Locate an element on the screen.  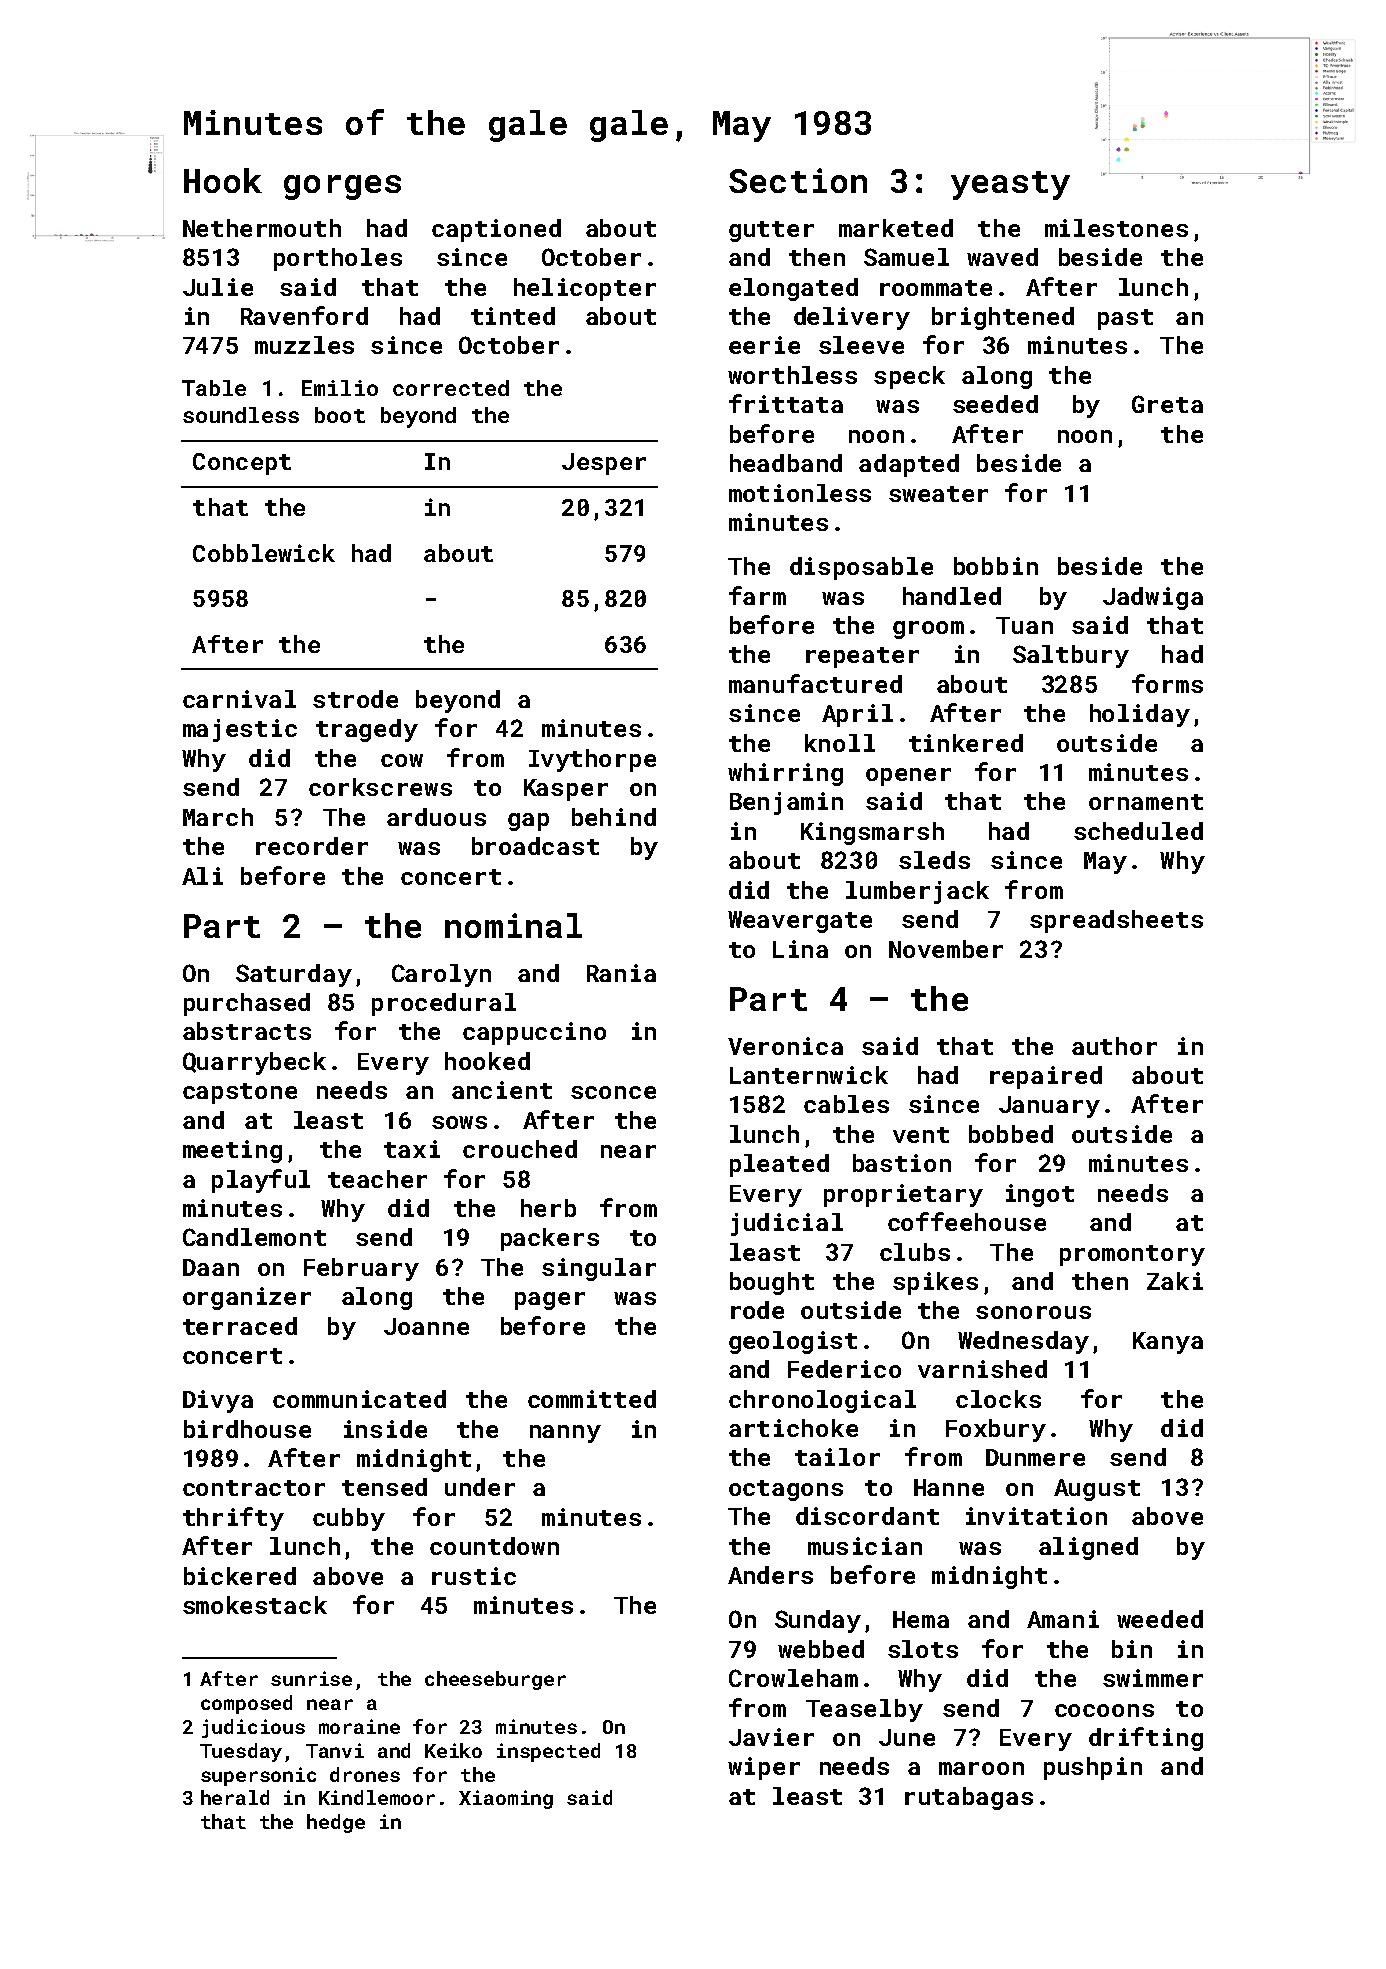
holiday is located at coordinates (1140, 715).
